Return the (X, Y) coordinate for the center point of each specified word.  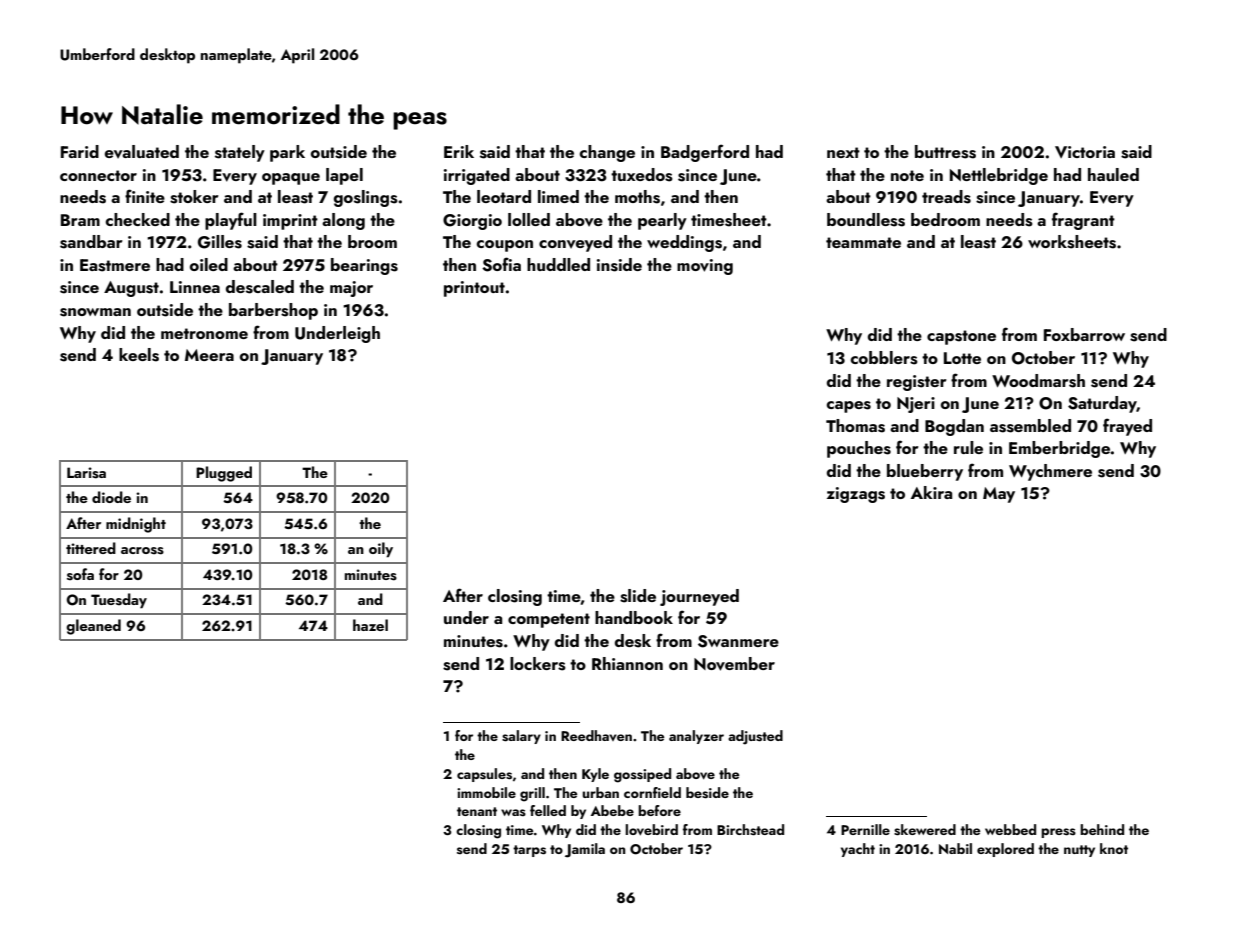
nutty (1079, 851)
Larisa (86, 473)
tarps (529, 851)
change (607, 153)
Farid (80, 151)
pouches (859, 449)
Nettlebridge (999, 176)
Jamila (585, 850)
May (999, 495)
